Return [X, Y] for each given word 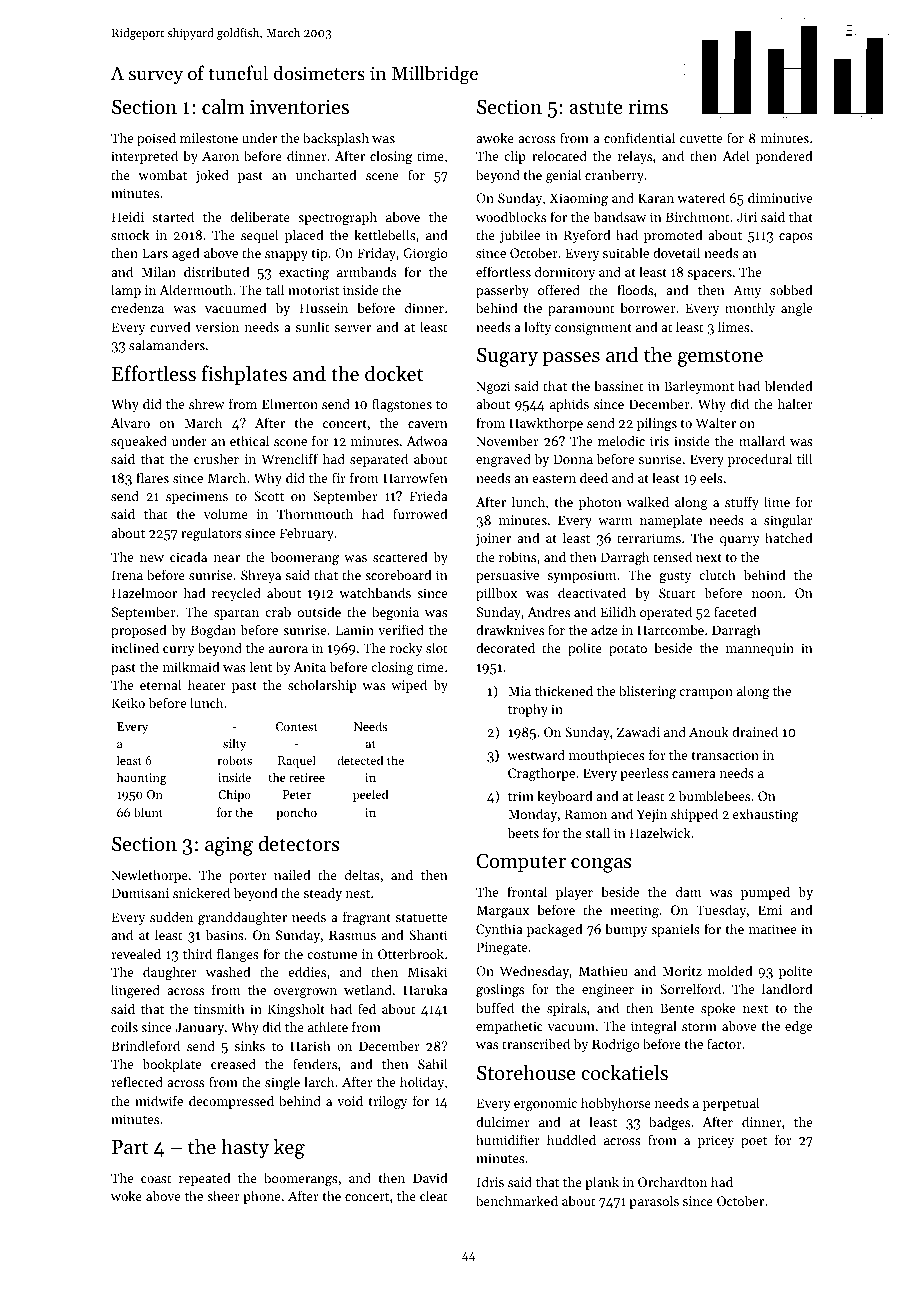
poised [156, 139]
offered [559, 289]
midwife [159, 1100]
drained [755, 731]
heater [207, 684]
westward [536, 754]
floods [635, 289]
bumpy [626, 930]
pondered [784, 157]
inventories [299, 107]
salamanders [167, 344]
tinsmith [219, 1008]
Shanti [428, 934]
